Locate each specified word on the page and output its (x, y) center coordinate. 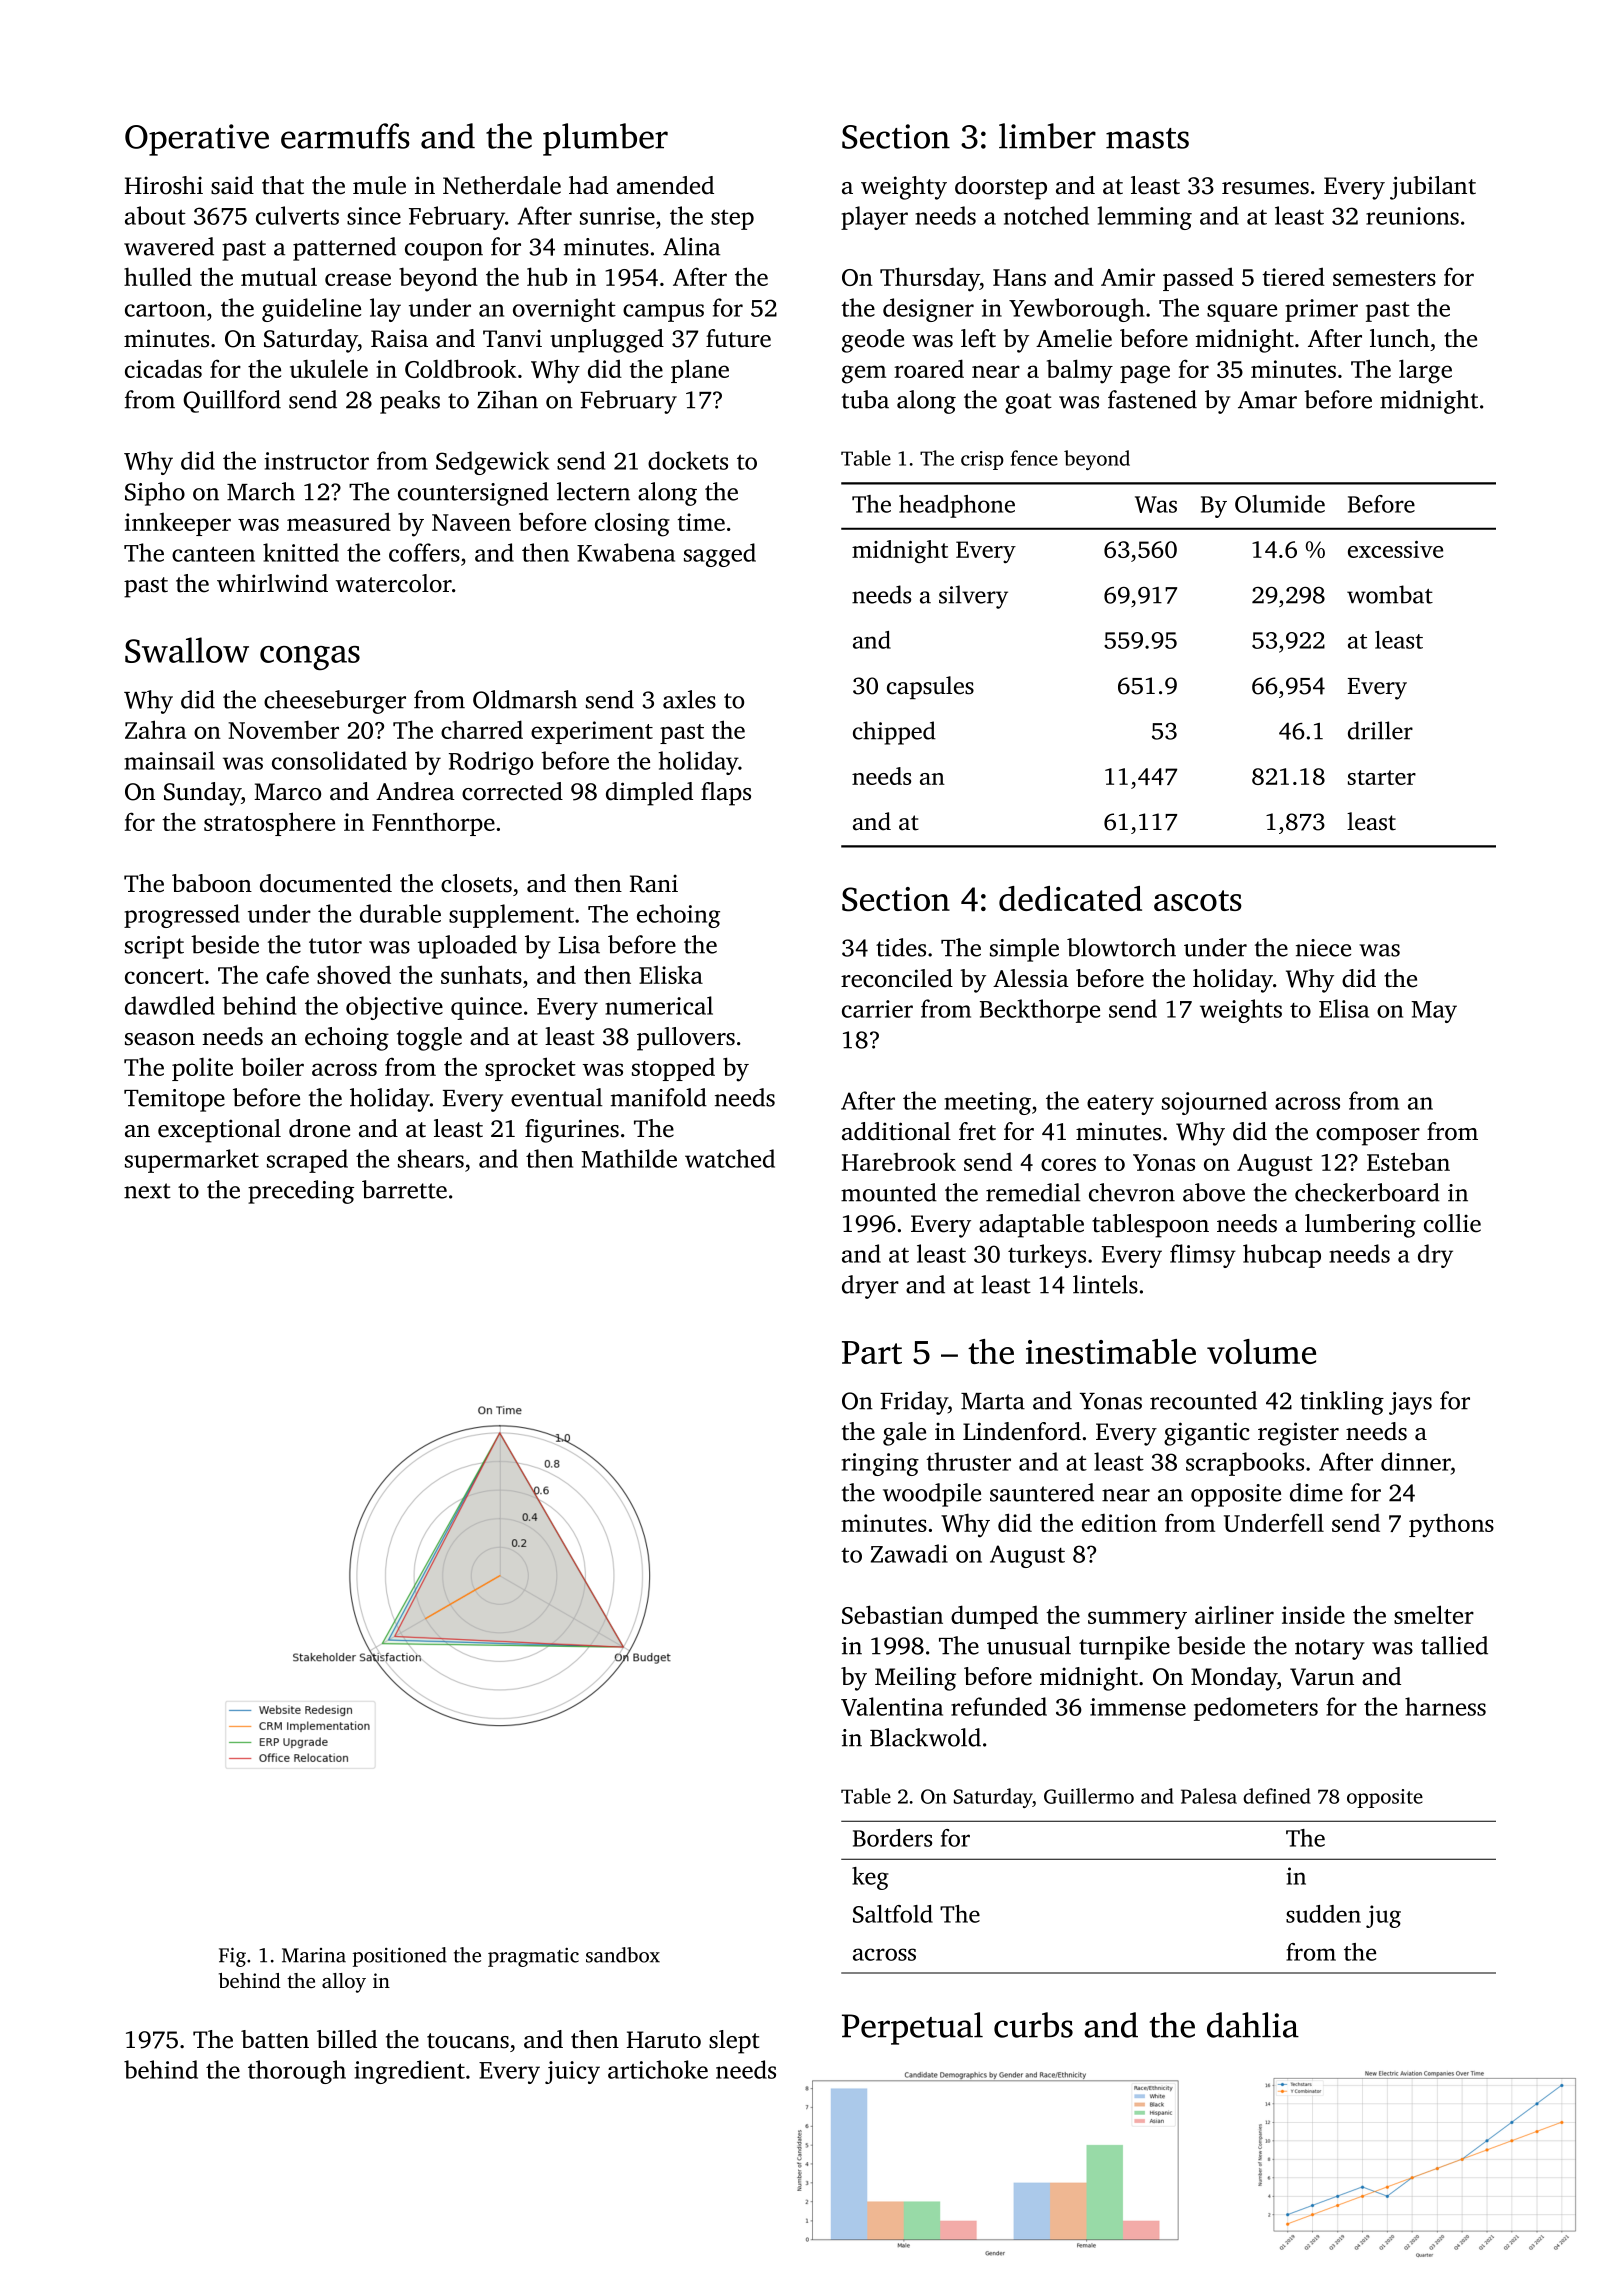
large (1425, 371)
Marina (314, 1955)
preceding (301, 1192)
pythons (1451, 1526)
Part (872, 1352)
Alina (691, 246)
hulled (158, 276)
